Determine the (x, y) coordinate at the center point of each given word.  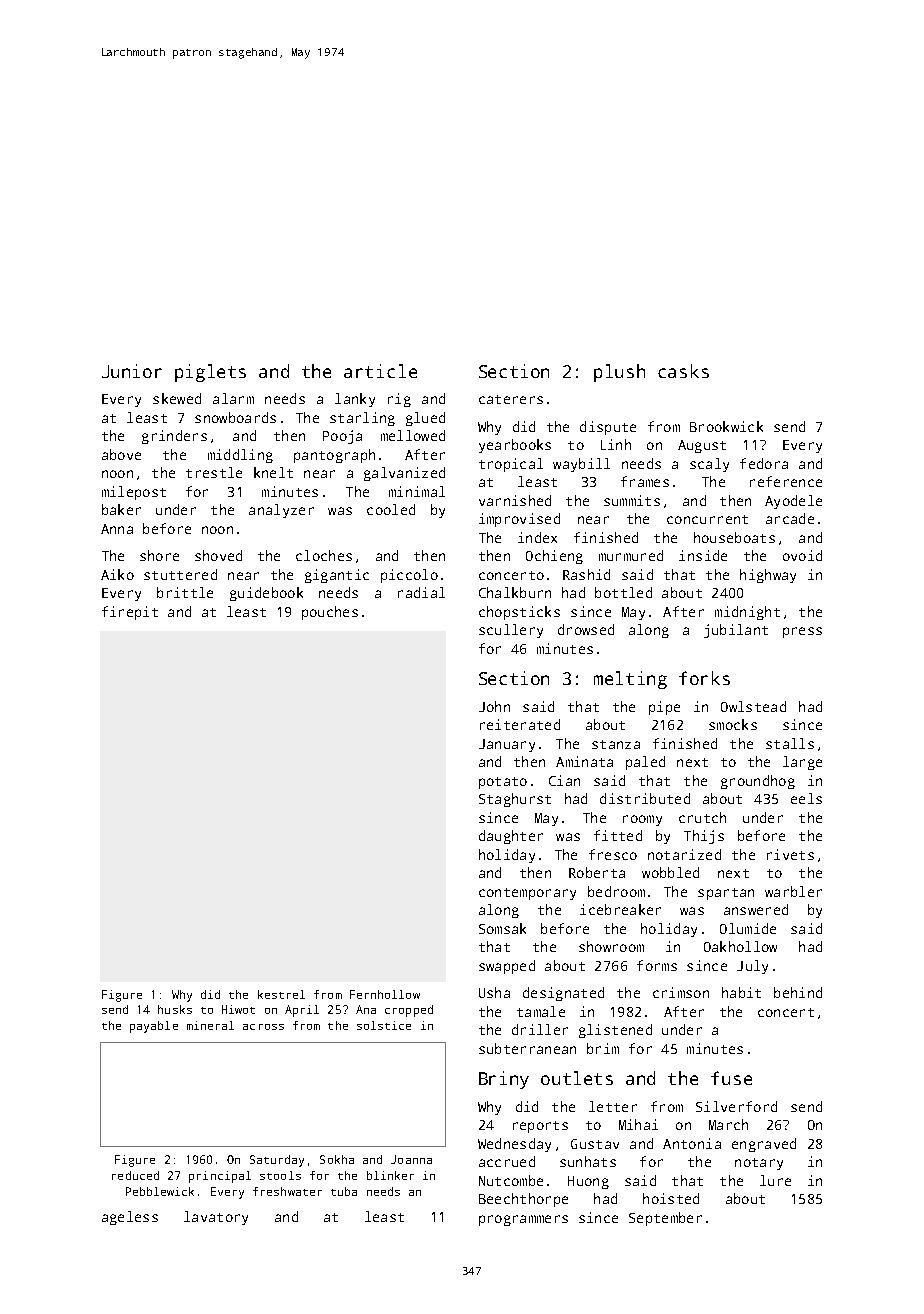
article (380, 371)
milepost (134, 493)
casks (683, 371)
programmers (523, 1220)
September (665, 1219)
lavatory (216, 1218)
